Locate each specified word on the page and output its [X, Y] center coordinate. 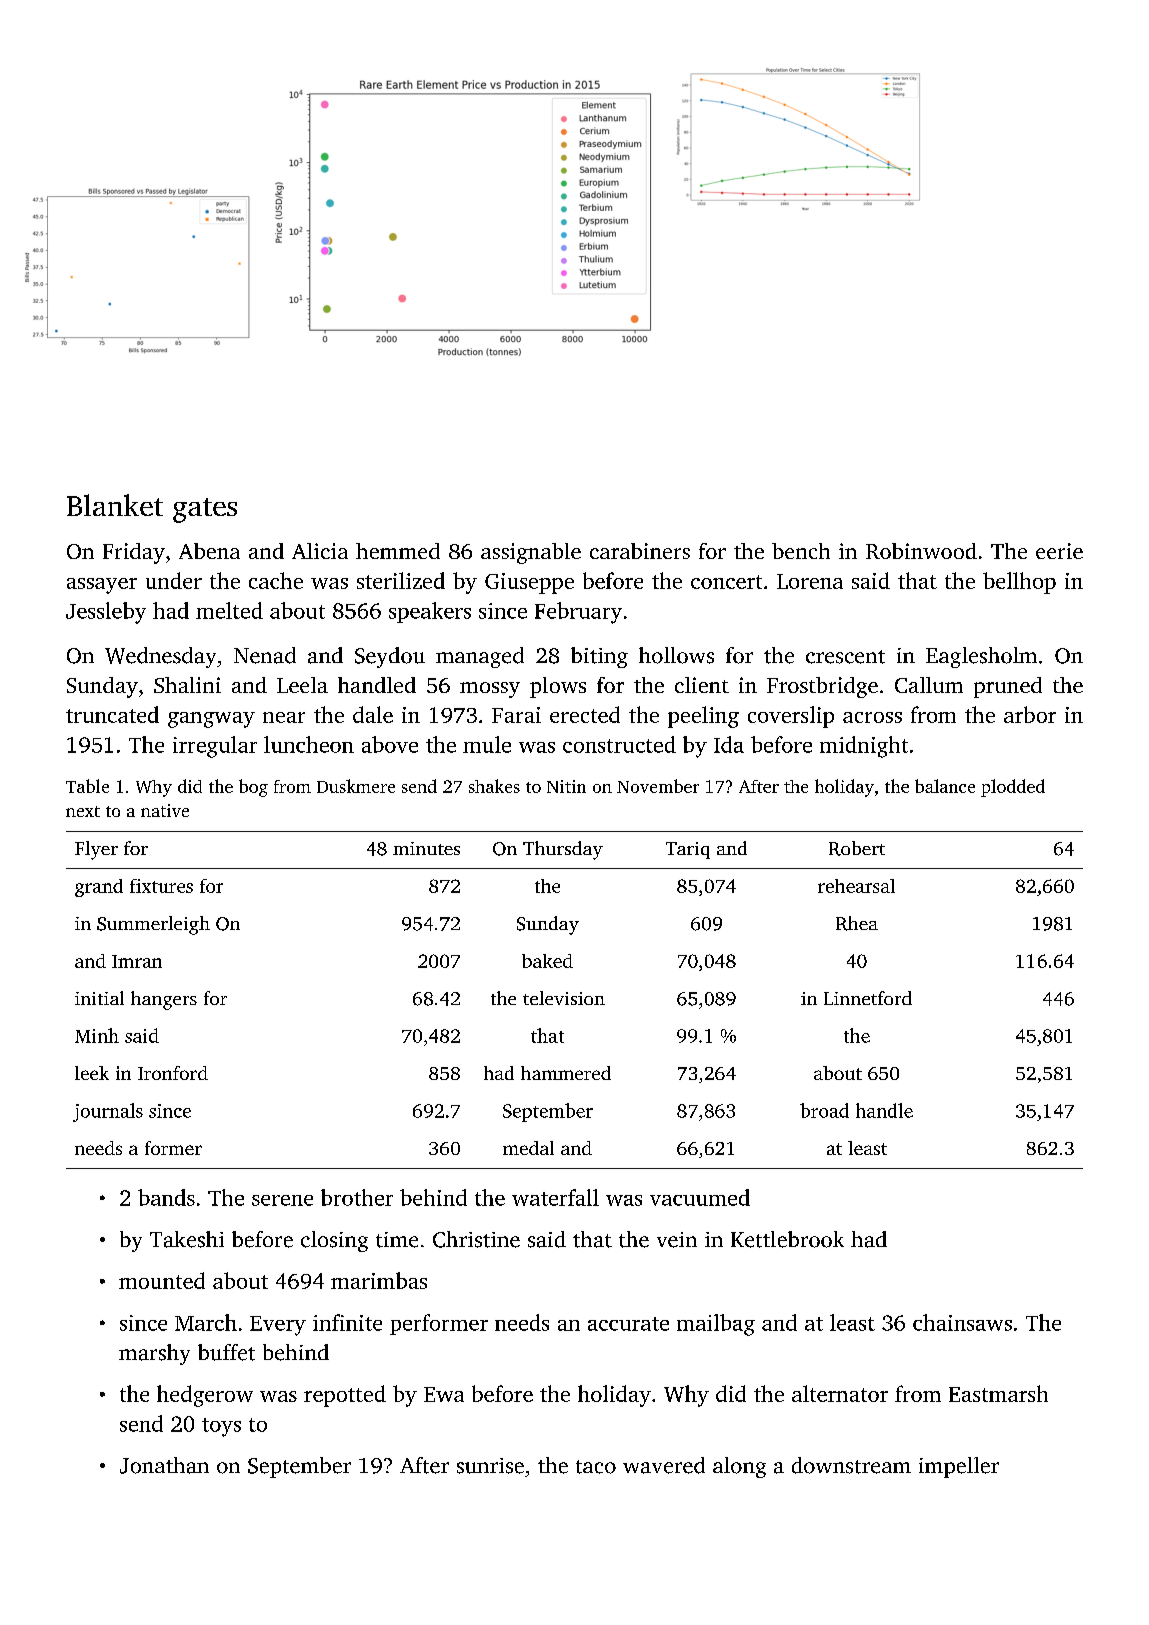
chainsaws [962, 1322]
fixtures [161, 886]
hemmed [398, 551]
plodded [1013, 788]
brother [357, 1197]
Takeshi [187, 1239]
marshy [154, 1354]
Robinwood [921, 551]
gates [205, 510]
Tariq [688, 850]
